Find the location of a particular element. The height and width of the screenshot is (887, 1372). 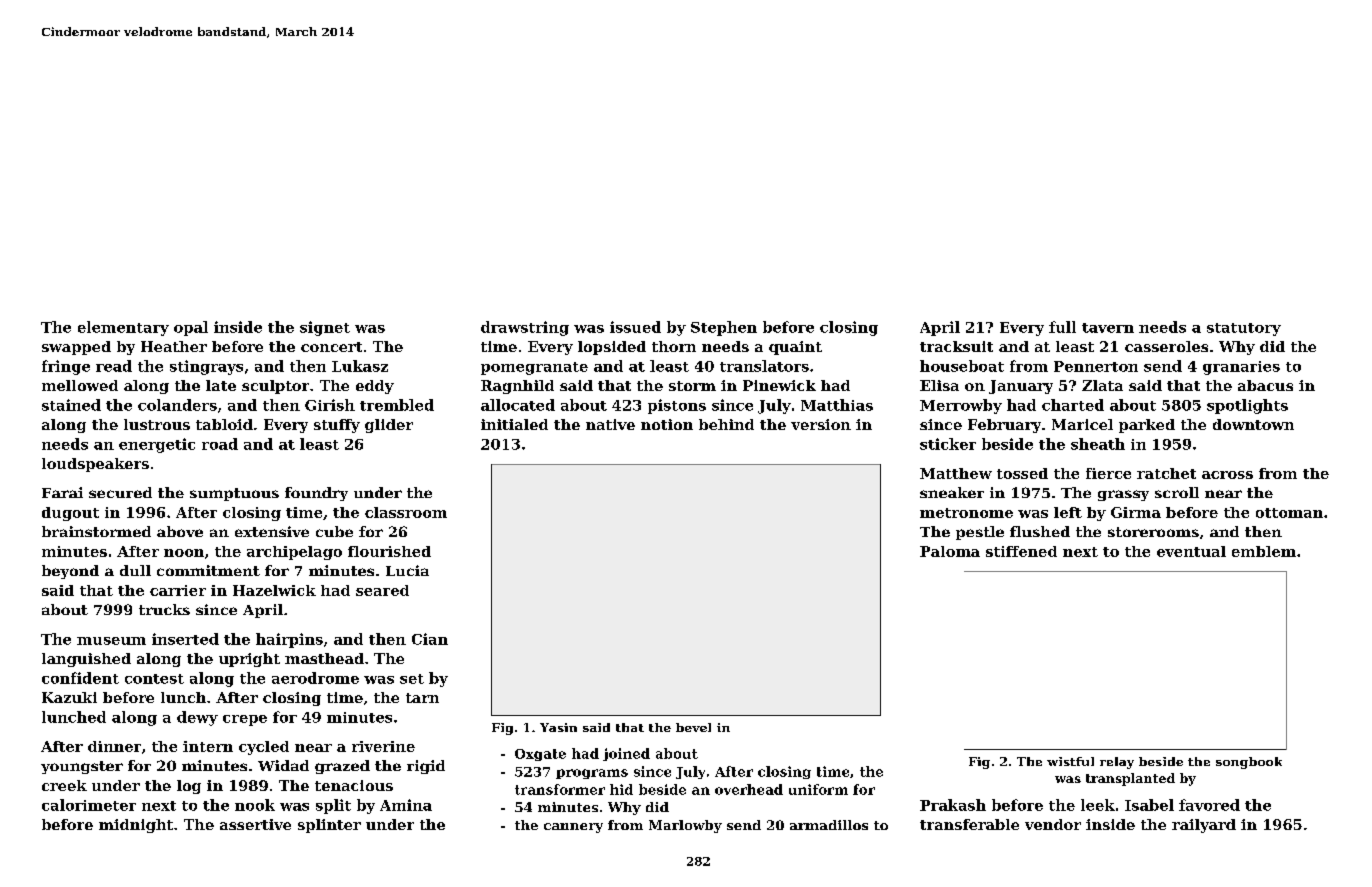

classroom is located at coordinates (406, 512).
